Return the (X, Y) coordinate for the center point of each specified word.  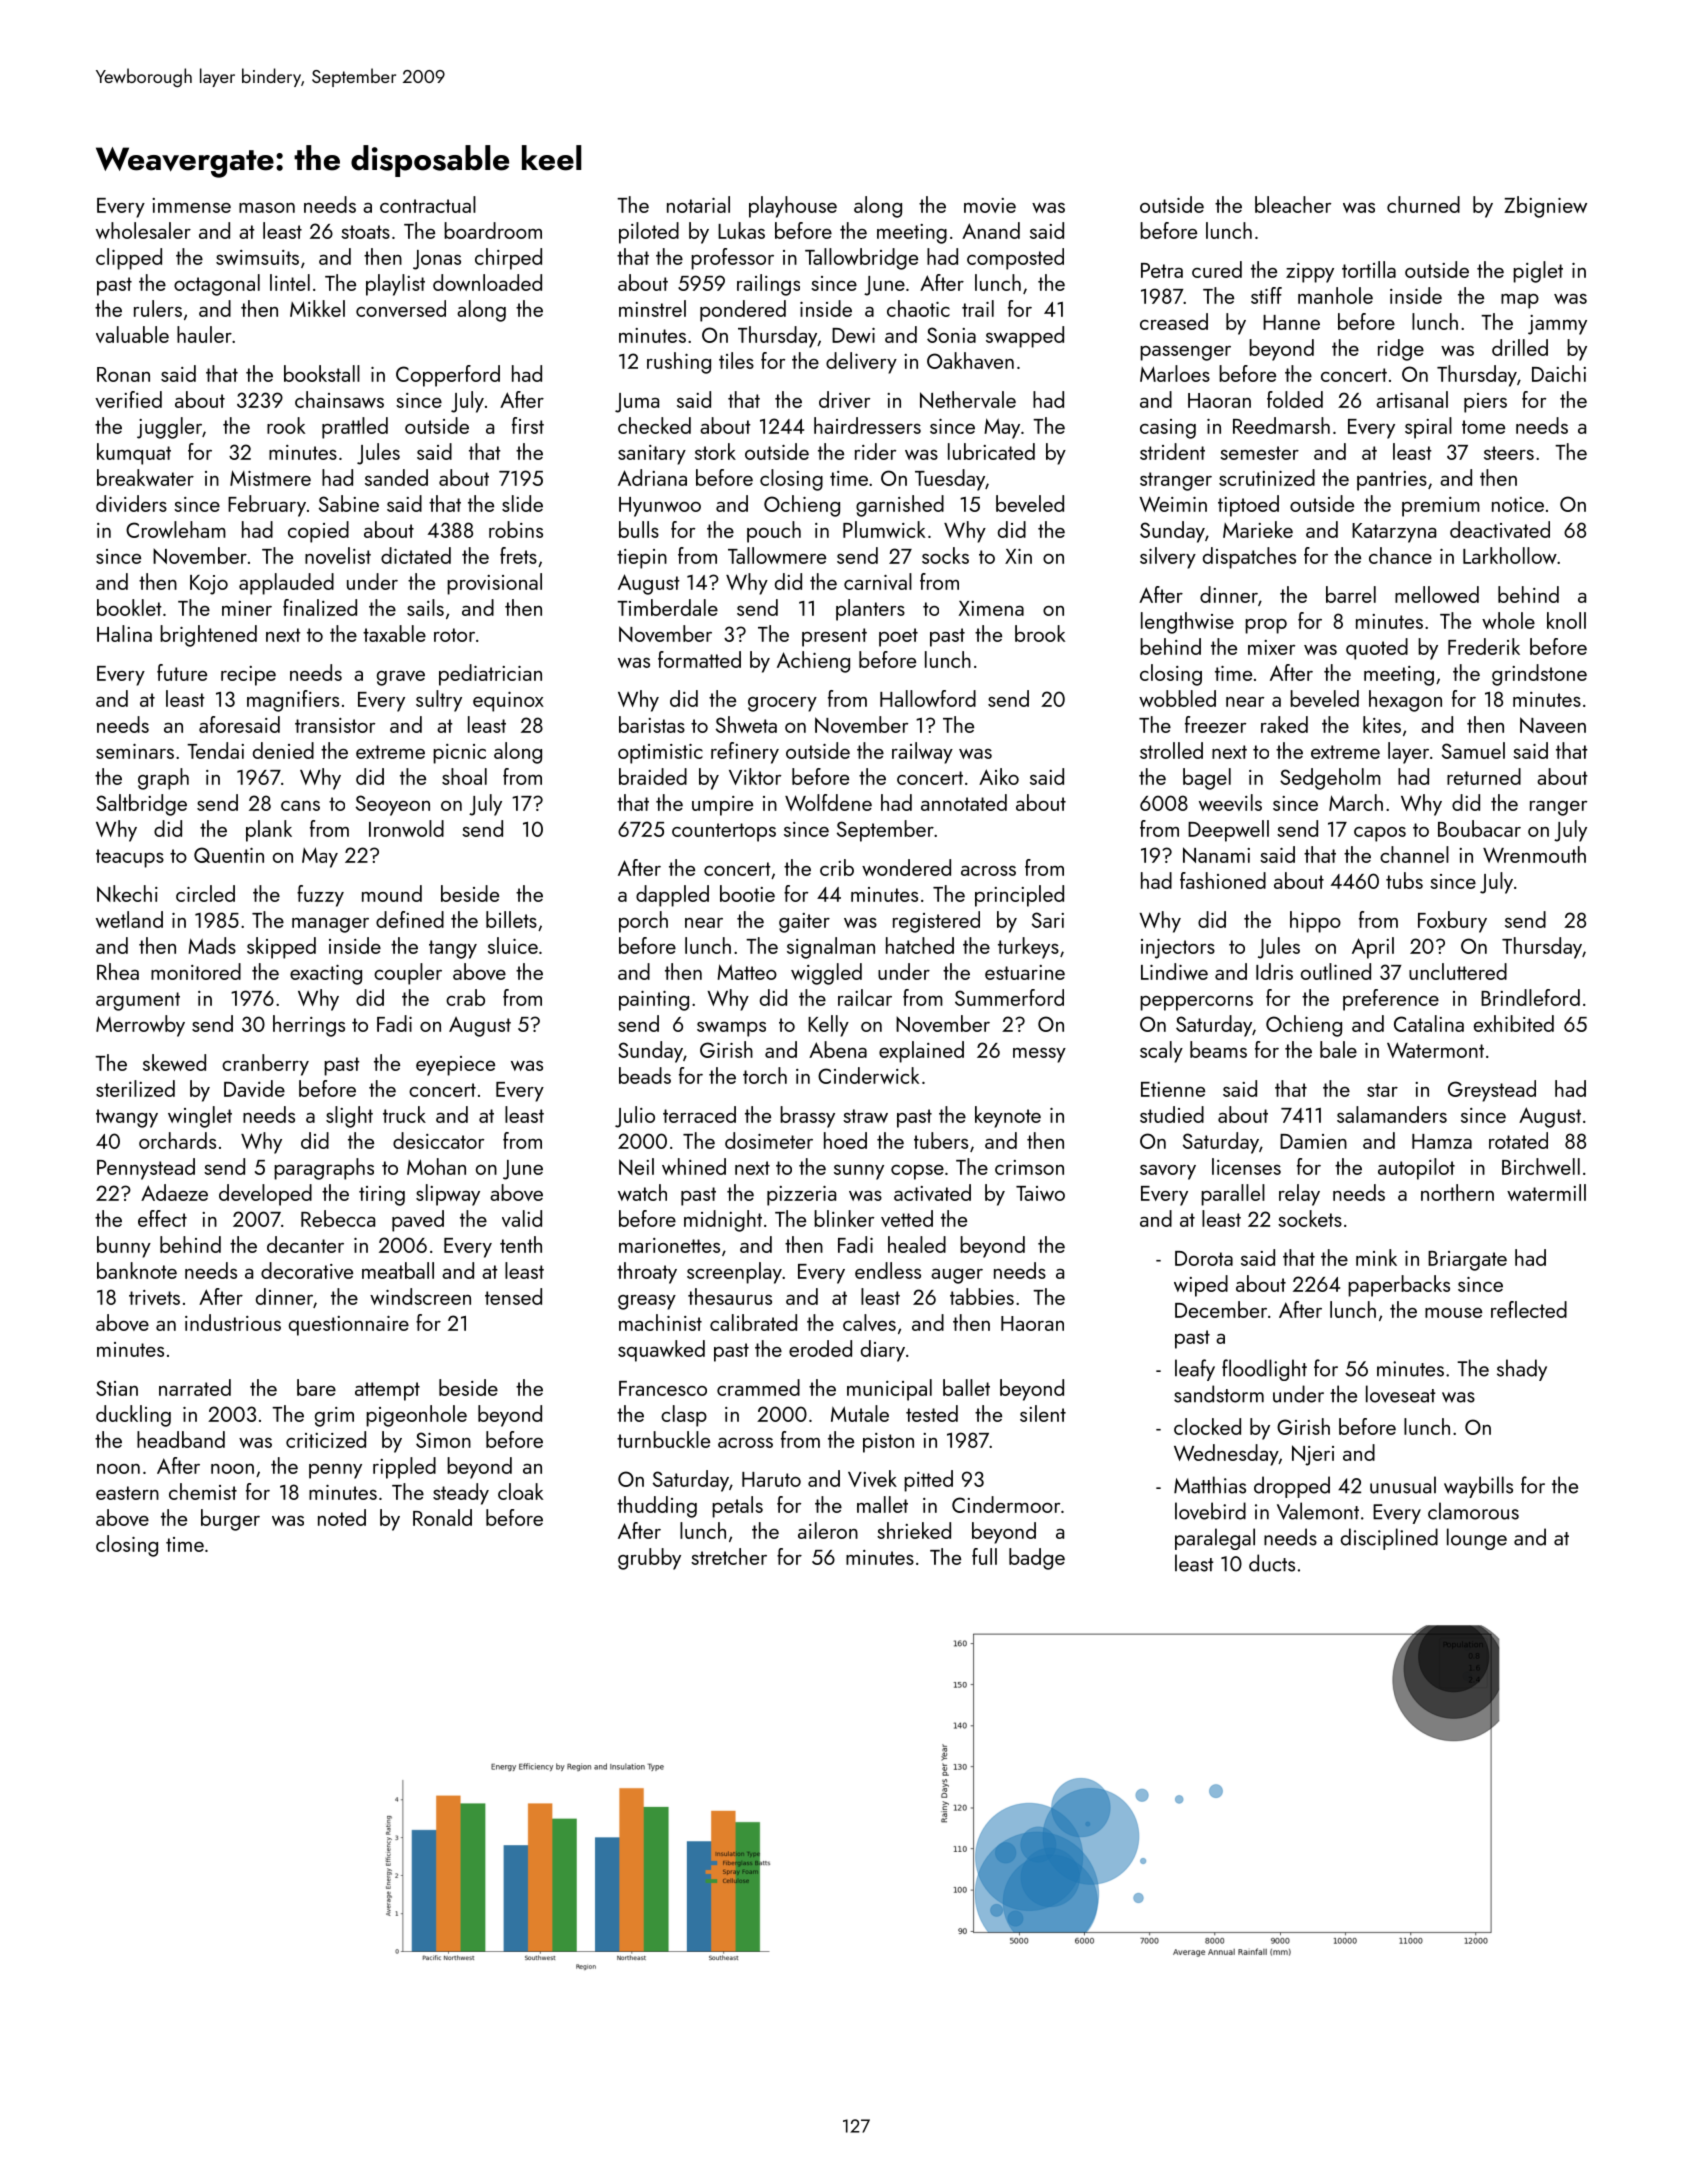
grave (401, 678)
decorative (307, 1270)
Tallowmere (777, 555)
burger (230, 1520)
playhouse (793, 207)
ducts (1272, 1563)
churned (1423, 204)
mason (267, 208)
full (984, 1556)
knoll (1566, 620)
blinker (844, 1218)
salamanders (1392, 1114)
